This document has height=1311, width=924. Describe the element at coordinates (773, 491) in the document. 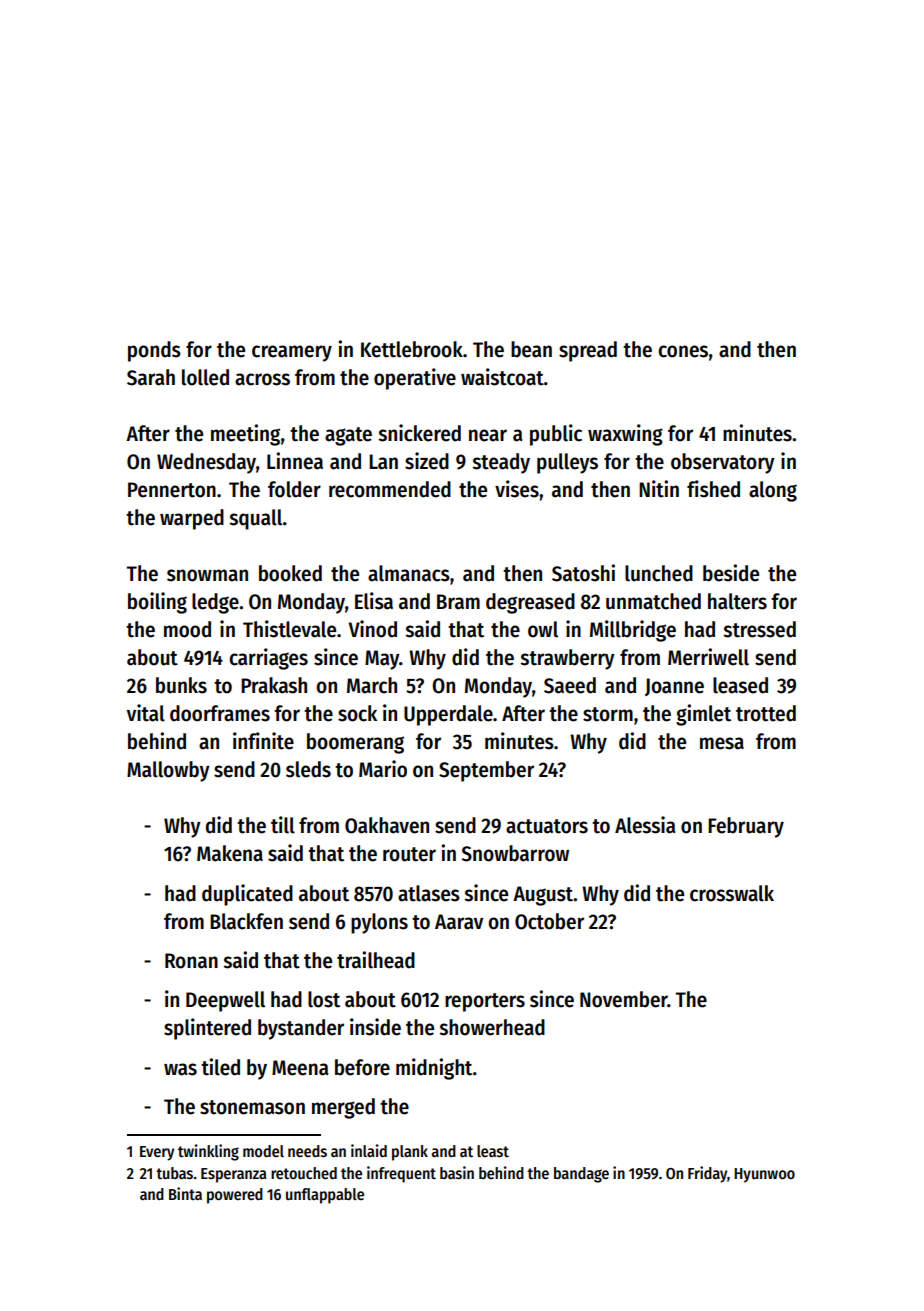

I see `along` at that location.
